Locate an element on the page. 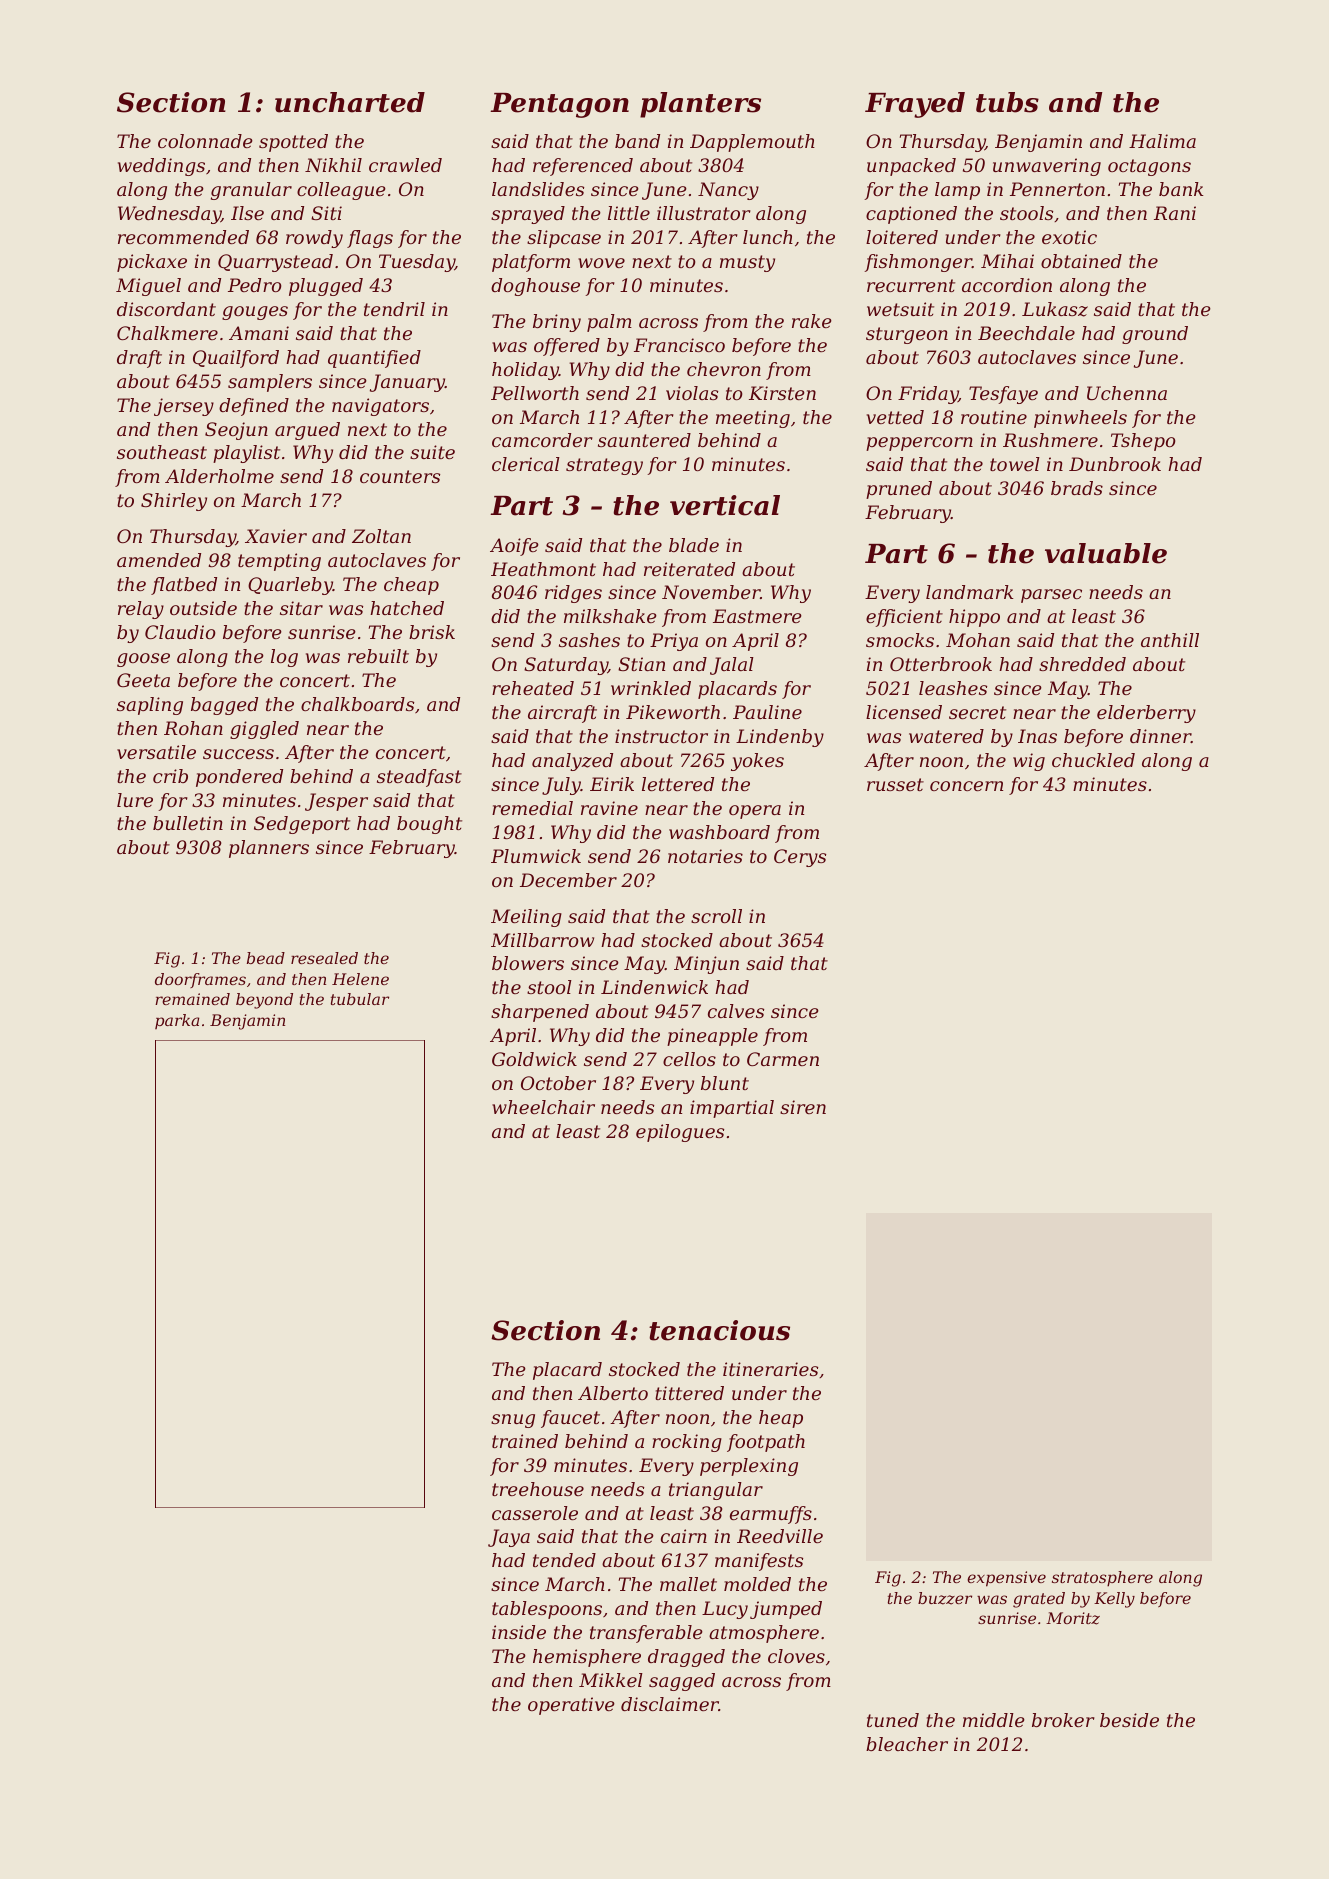  itineraries is located at coordinates (770, 1369).
